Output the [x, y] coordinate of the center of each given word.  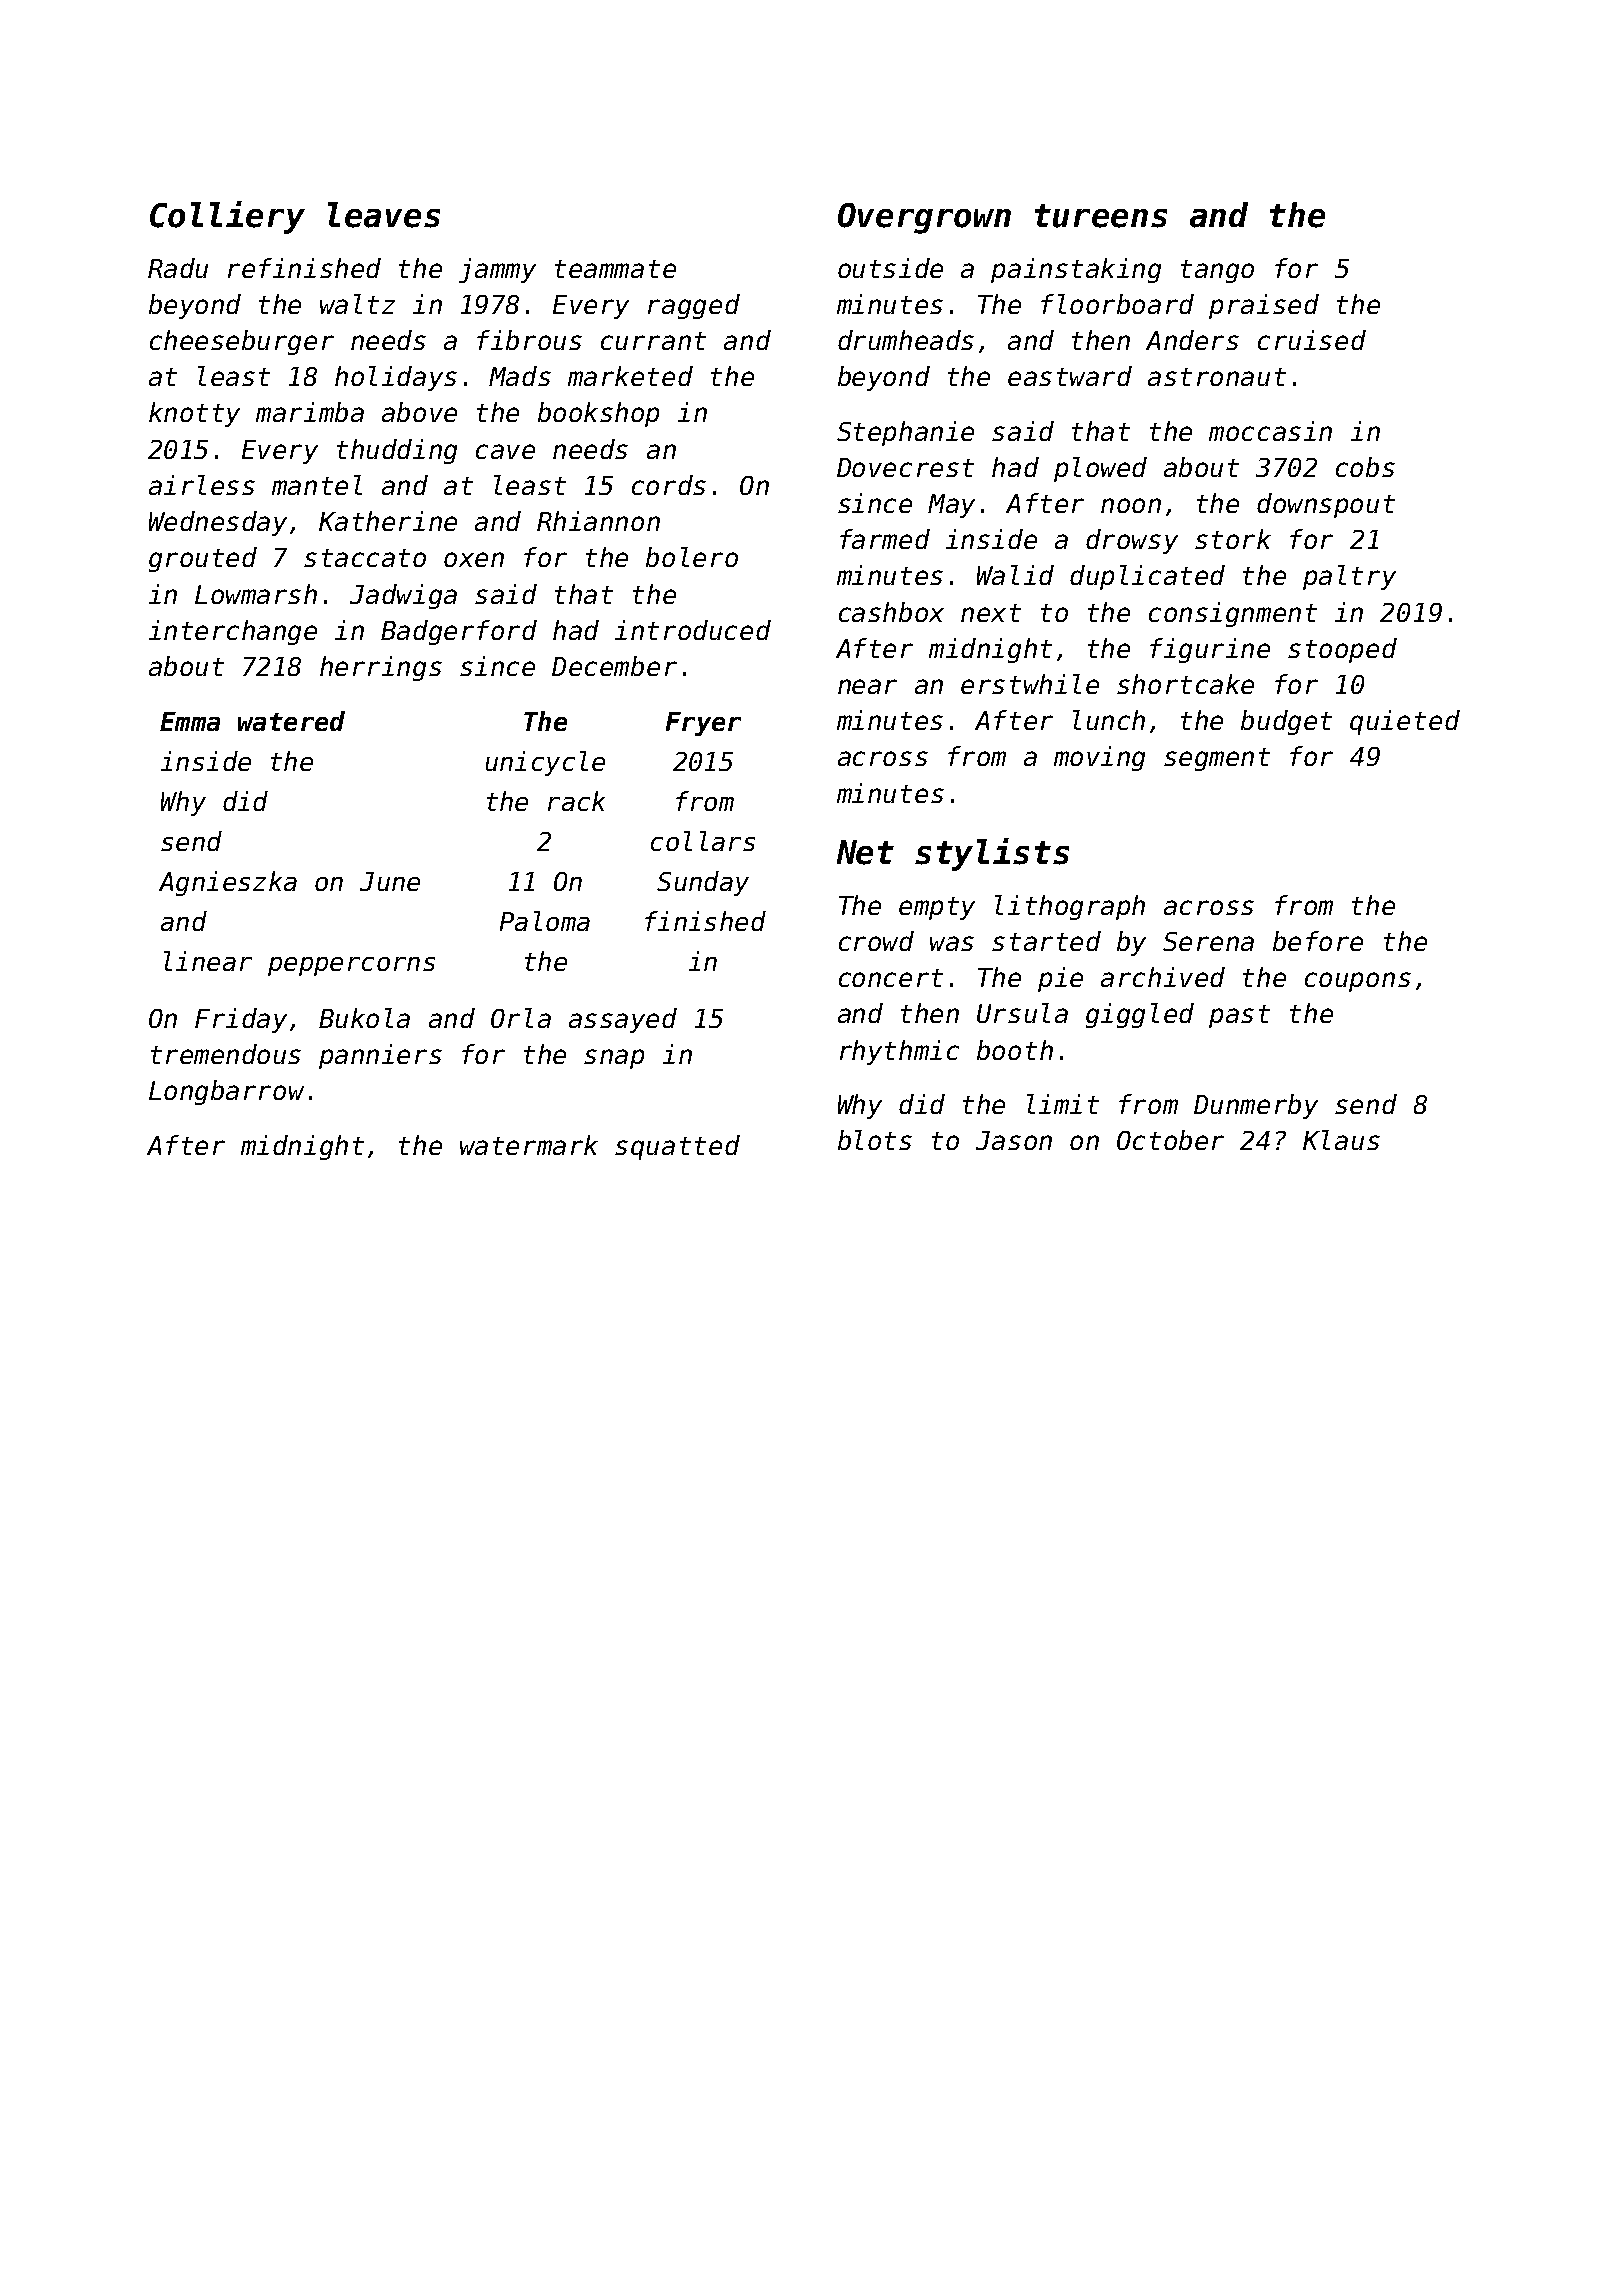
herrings [381, 668]
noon [1131, 505]
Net [865, 852]
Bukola [364, 1018]
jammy [497, 270]
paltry [1349, 577]
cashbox [891, 612]
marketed [630, 376]
